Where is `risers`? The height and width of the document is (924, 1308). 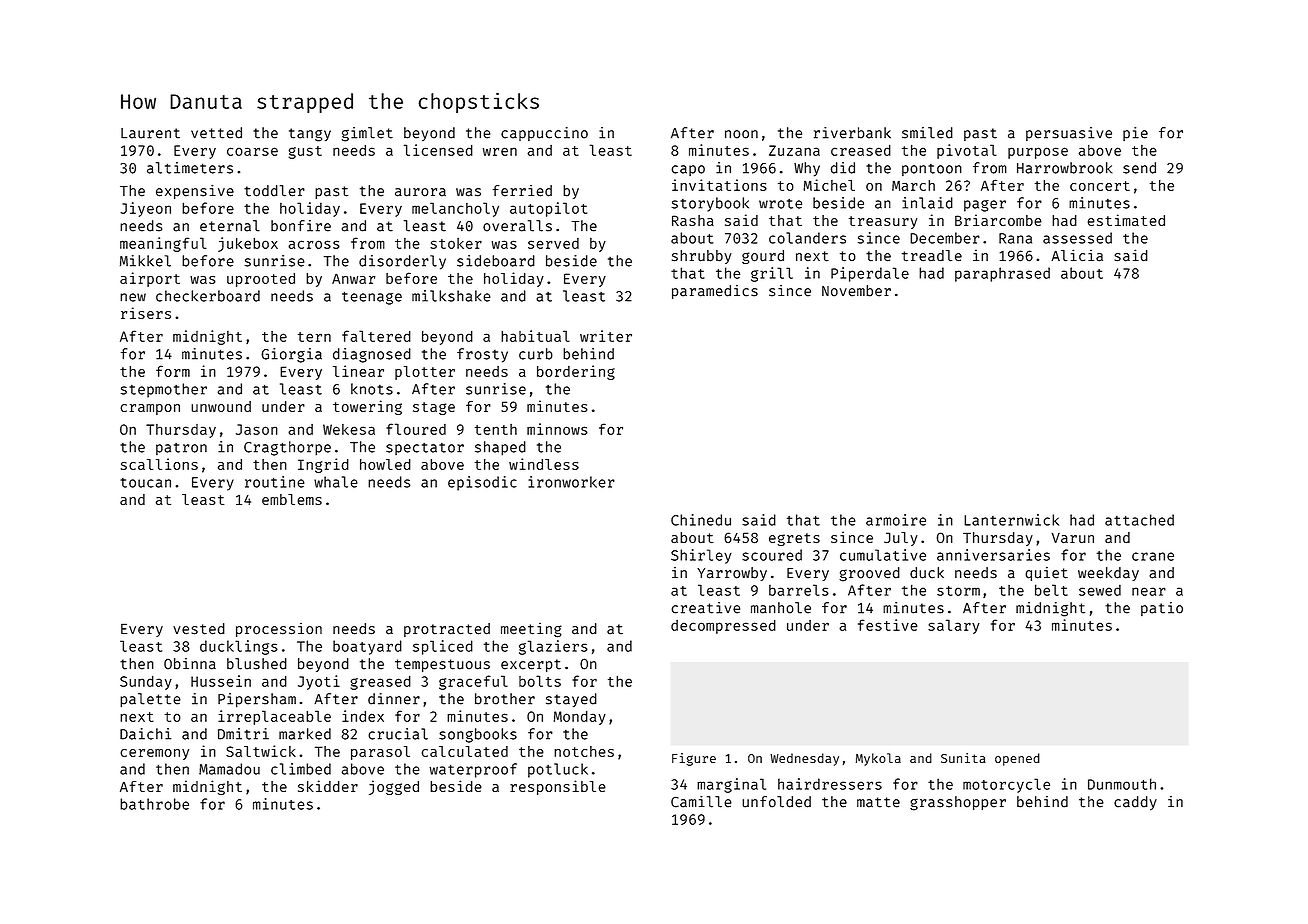
risers is located at coordinates (146, 313).
